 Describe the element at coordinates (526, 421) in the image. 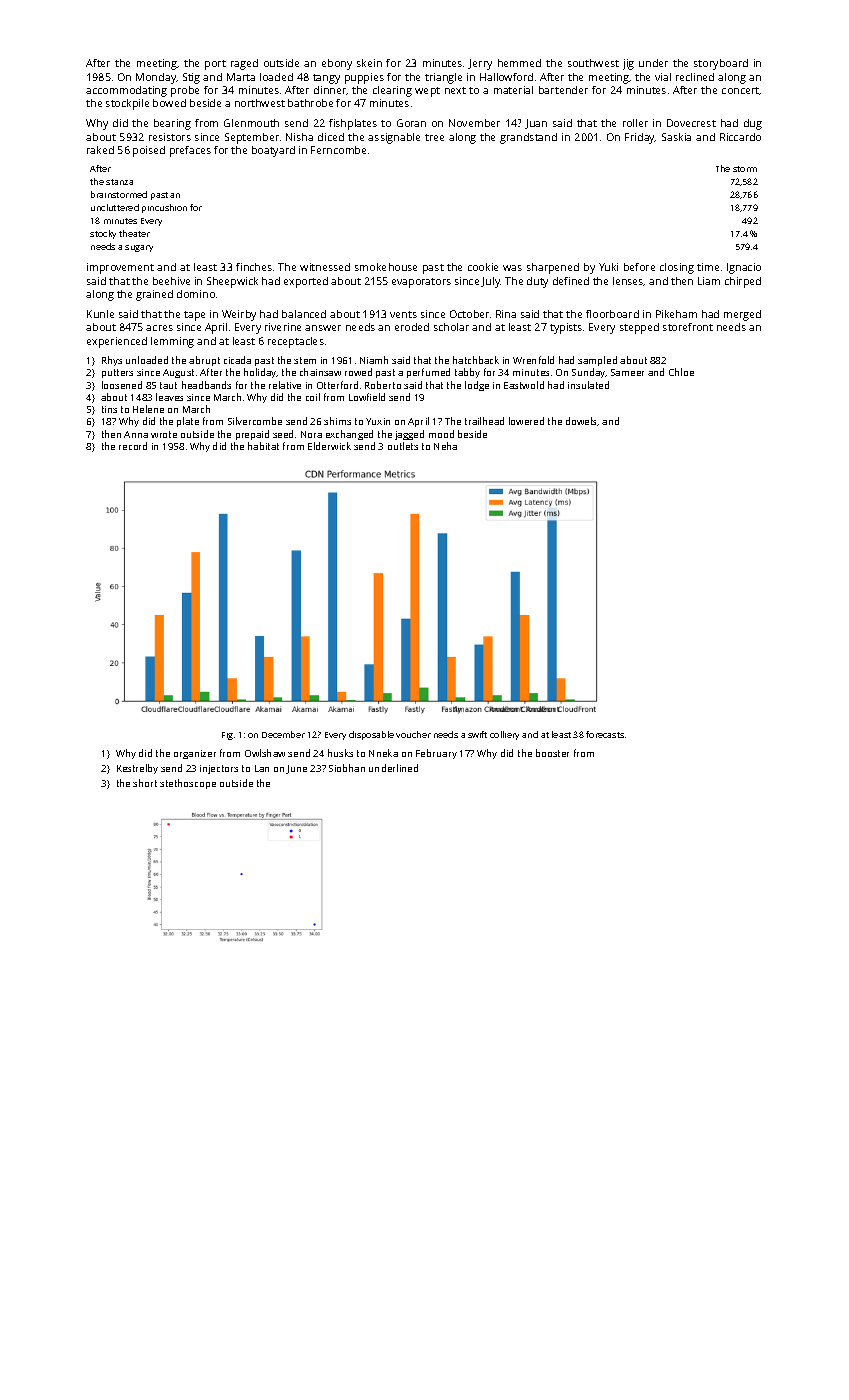

I see `lowered` at that location.
